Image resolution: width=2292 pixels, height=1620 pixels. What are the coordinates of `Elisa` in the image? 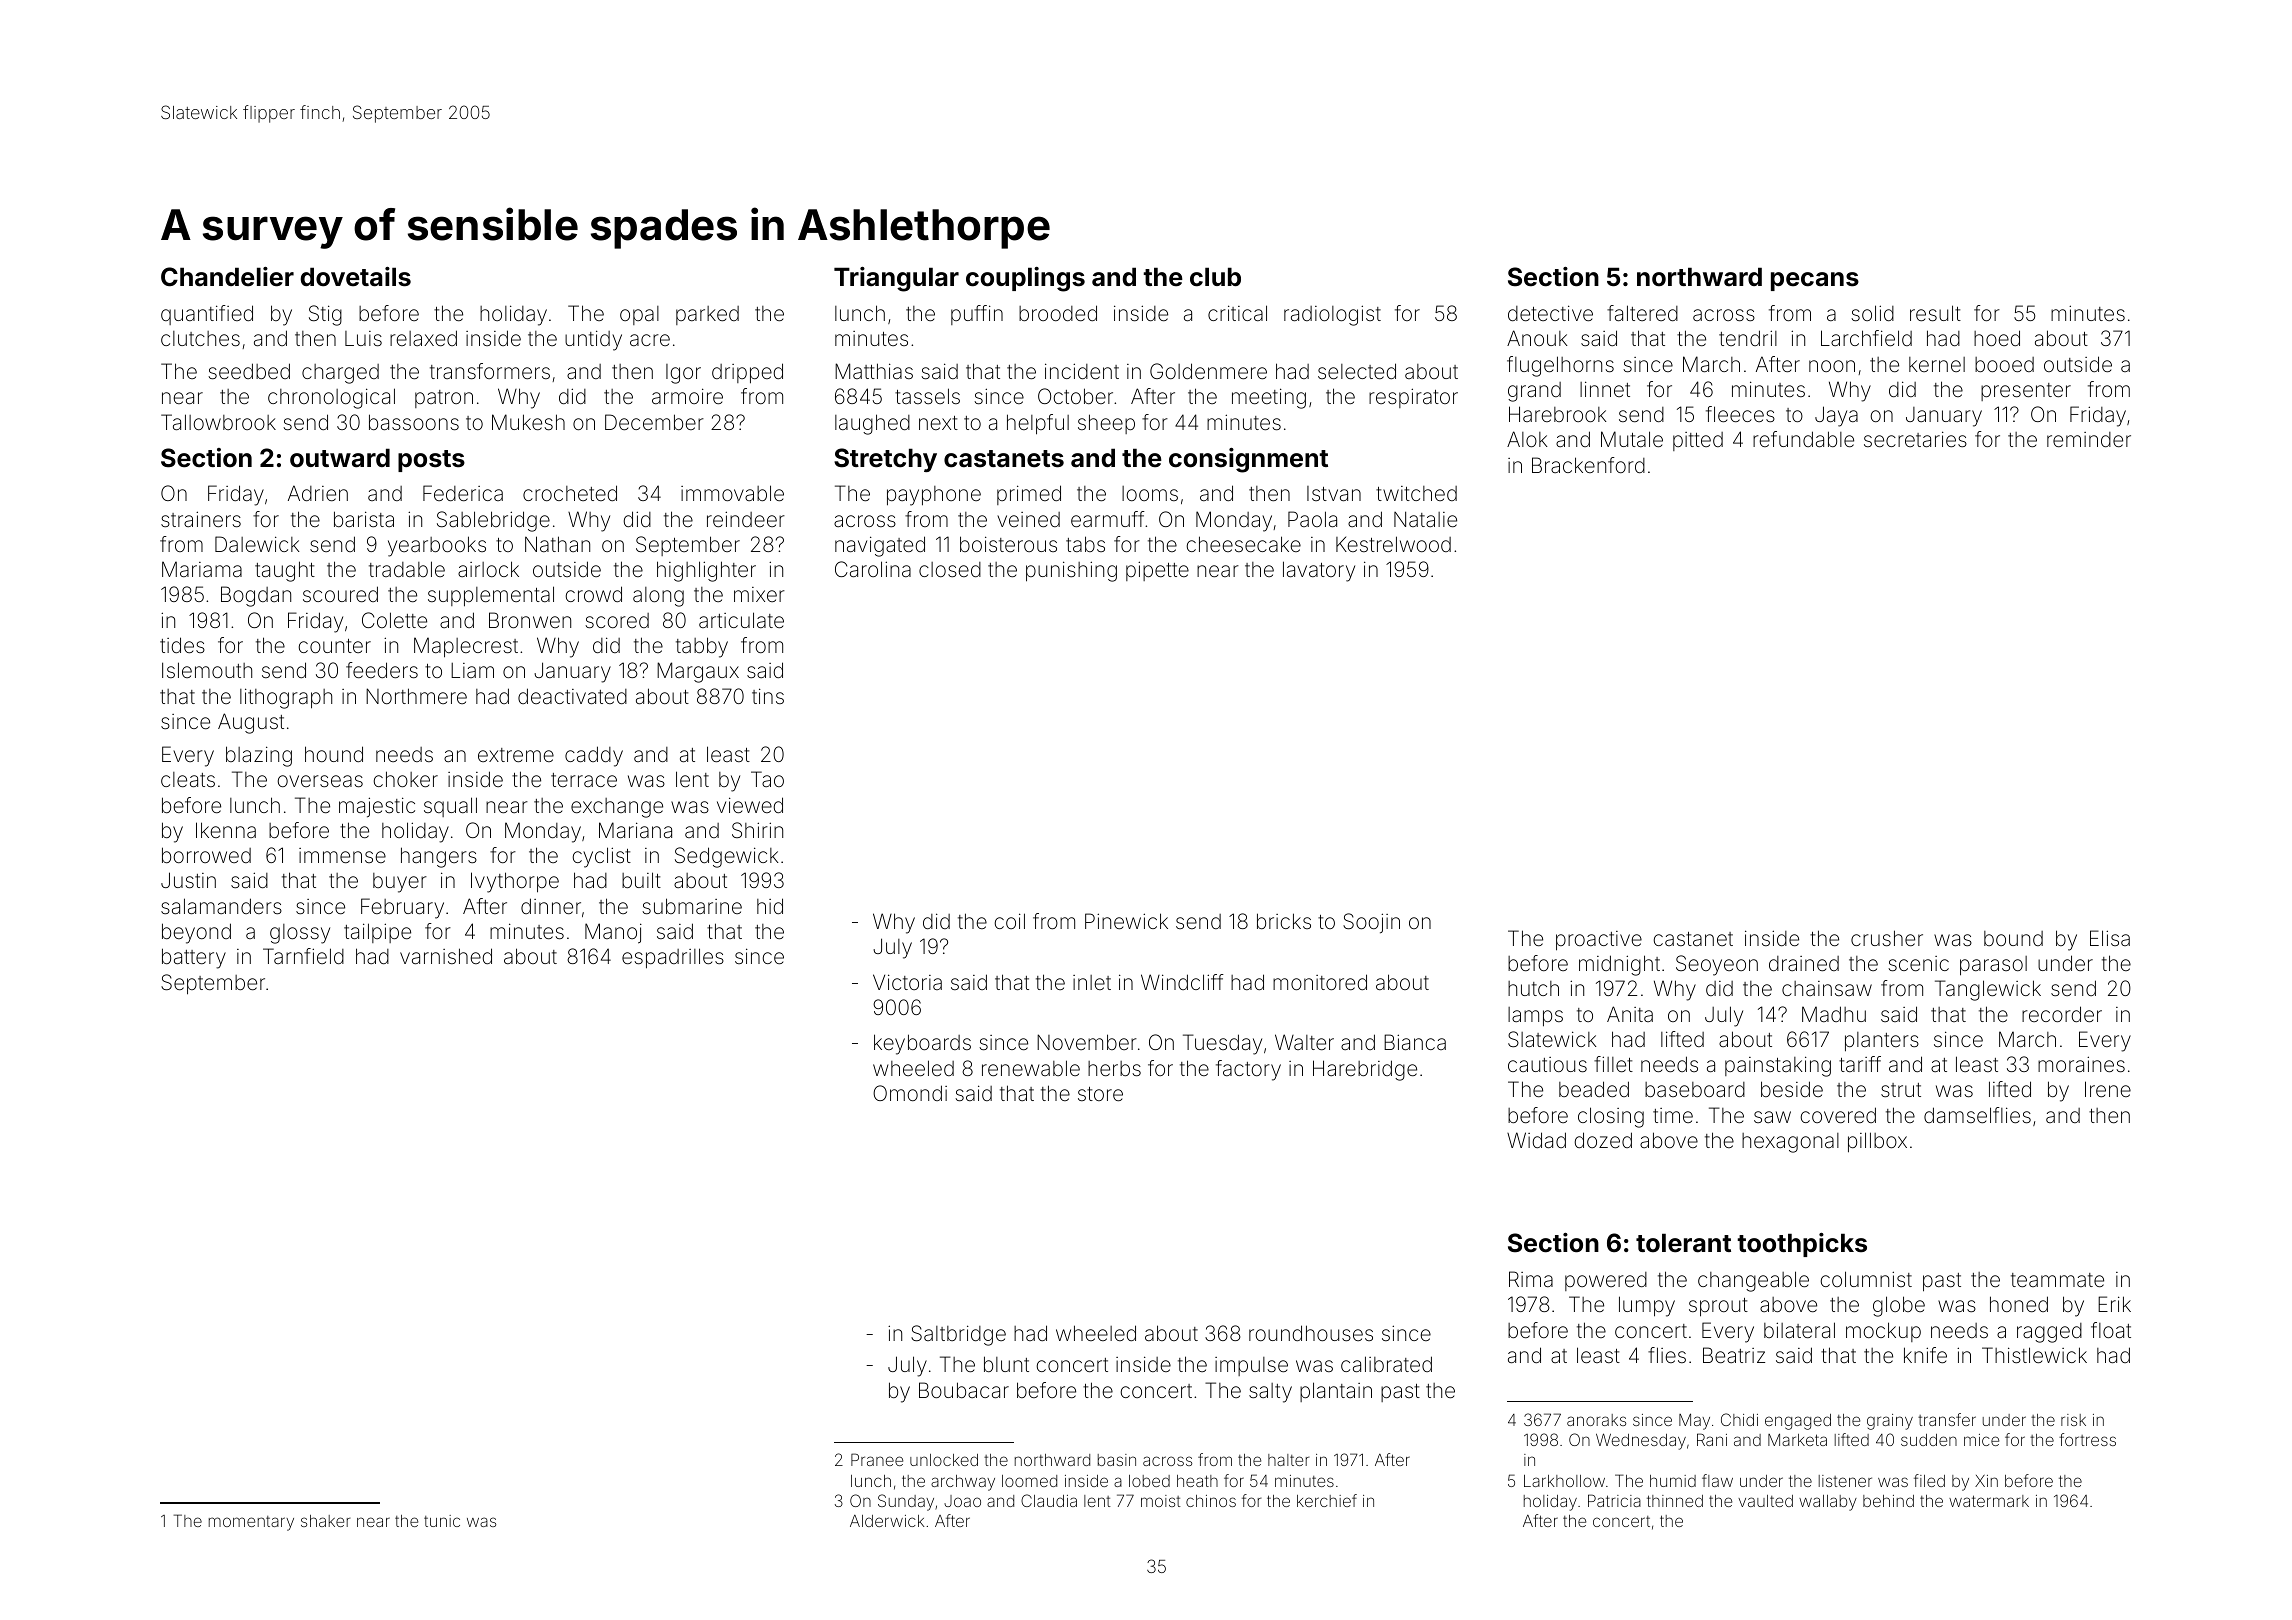 It's located at (2110, 938).
